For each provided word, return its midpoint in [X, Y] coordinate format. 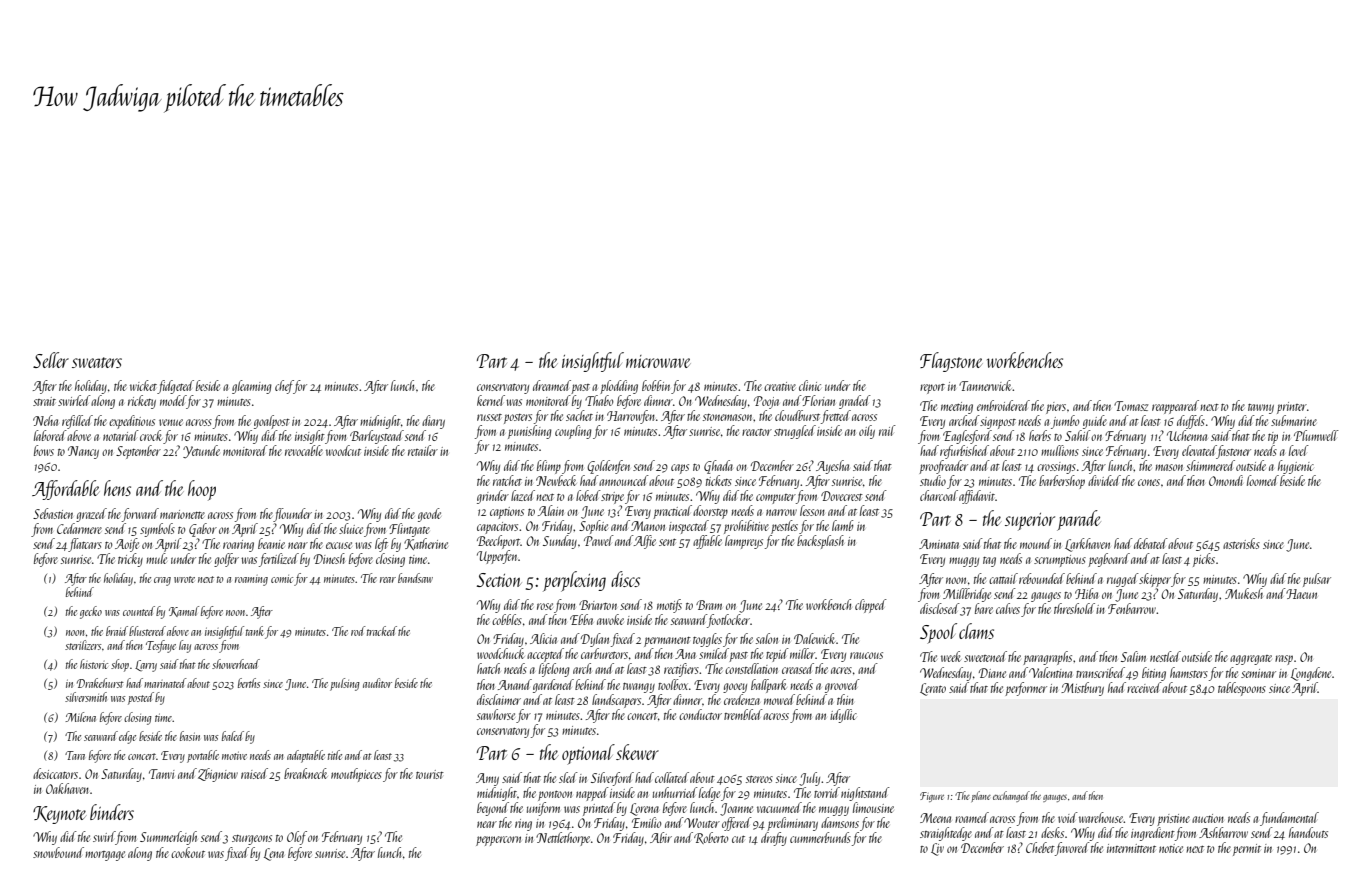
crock [151, 435]
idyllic [843, 716]
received [1144, 687]
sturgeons [252, 840]
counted [139, 611]
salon [767, 638]
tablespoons [1242, 689]
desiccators [55, 773]
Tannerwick [986, 385]
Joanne [736, 809]
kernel [491, 400]
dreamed [552, 385]
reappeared [1175, 407]
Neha [45, 420]
